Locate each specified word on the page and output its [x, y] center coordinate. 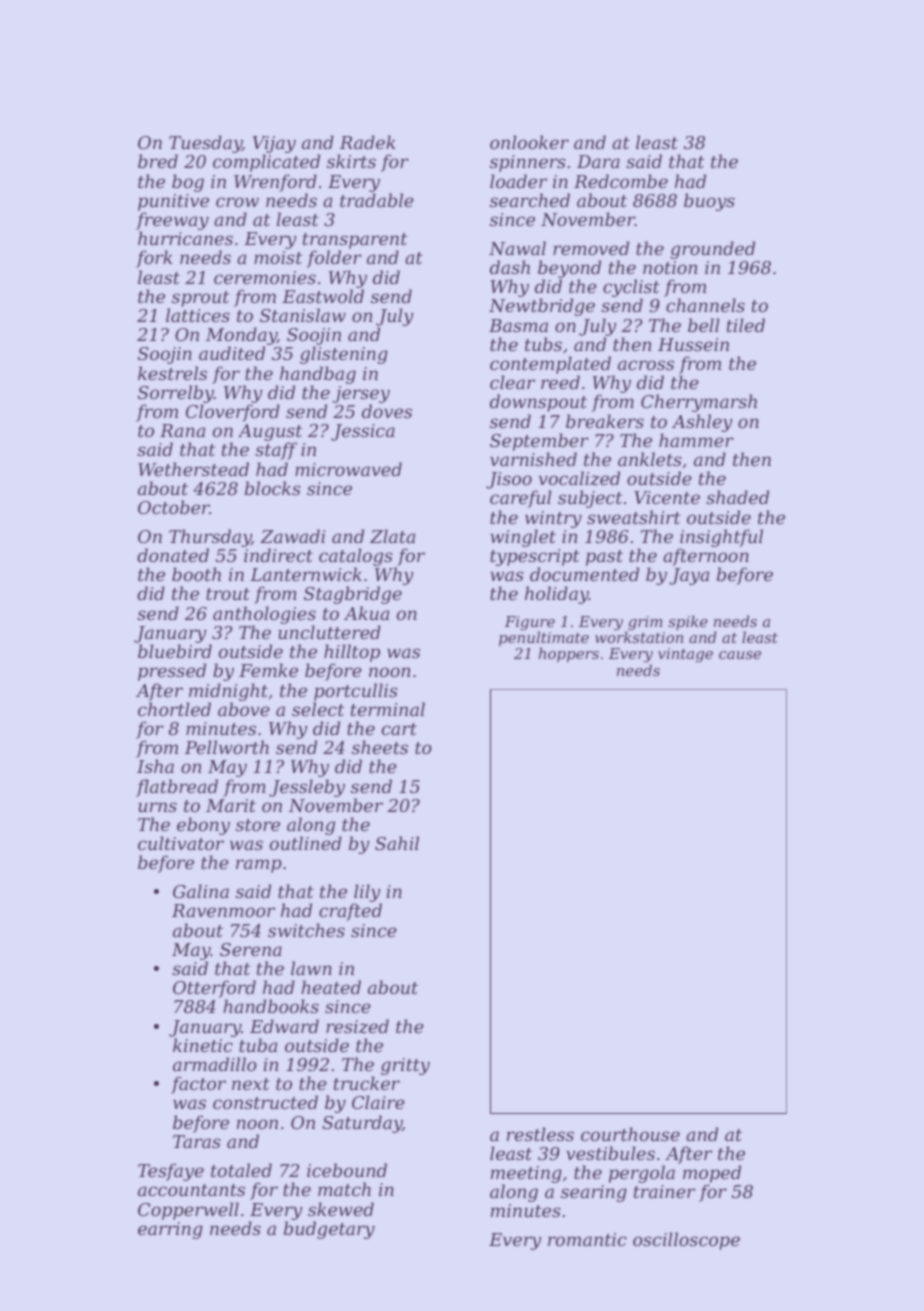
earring [170, 1230]
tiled [746, 325]
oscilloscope [686, 1241]
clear [512, 382]
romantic [587, 1239]
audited [232, 353]
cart [399, 729]
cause [740, 655]
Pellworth [227, 747]
